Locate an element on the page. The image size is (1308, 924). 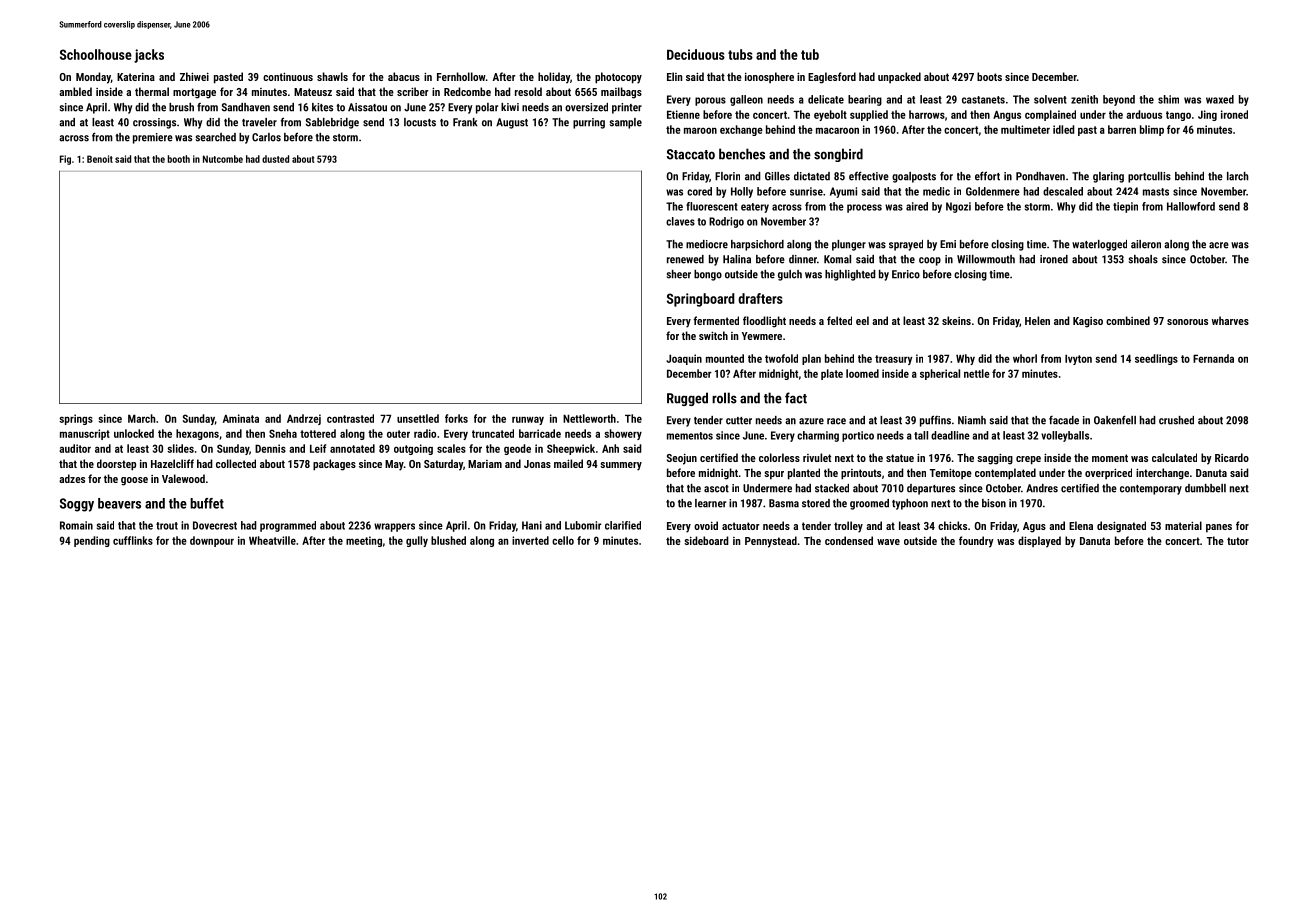
zenith is located at coordinates (1084, 99).
